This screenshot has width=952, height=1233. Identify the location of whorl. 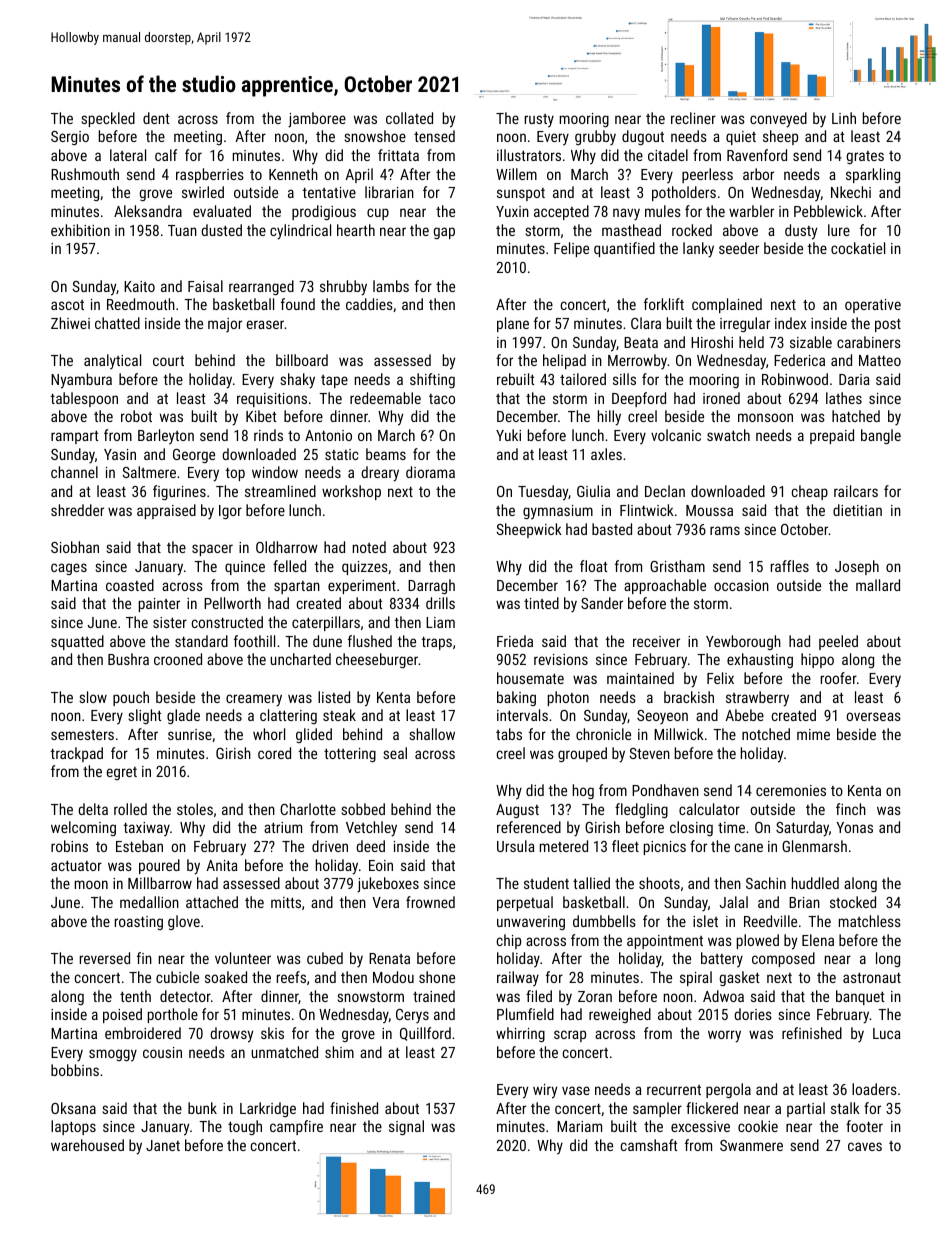
(269, 734).
